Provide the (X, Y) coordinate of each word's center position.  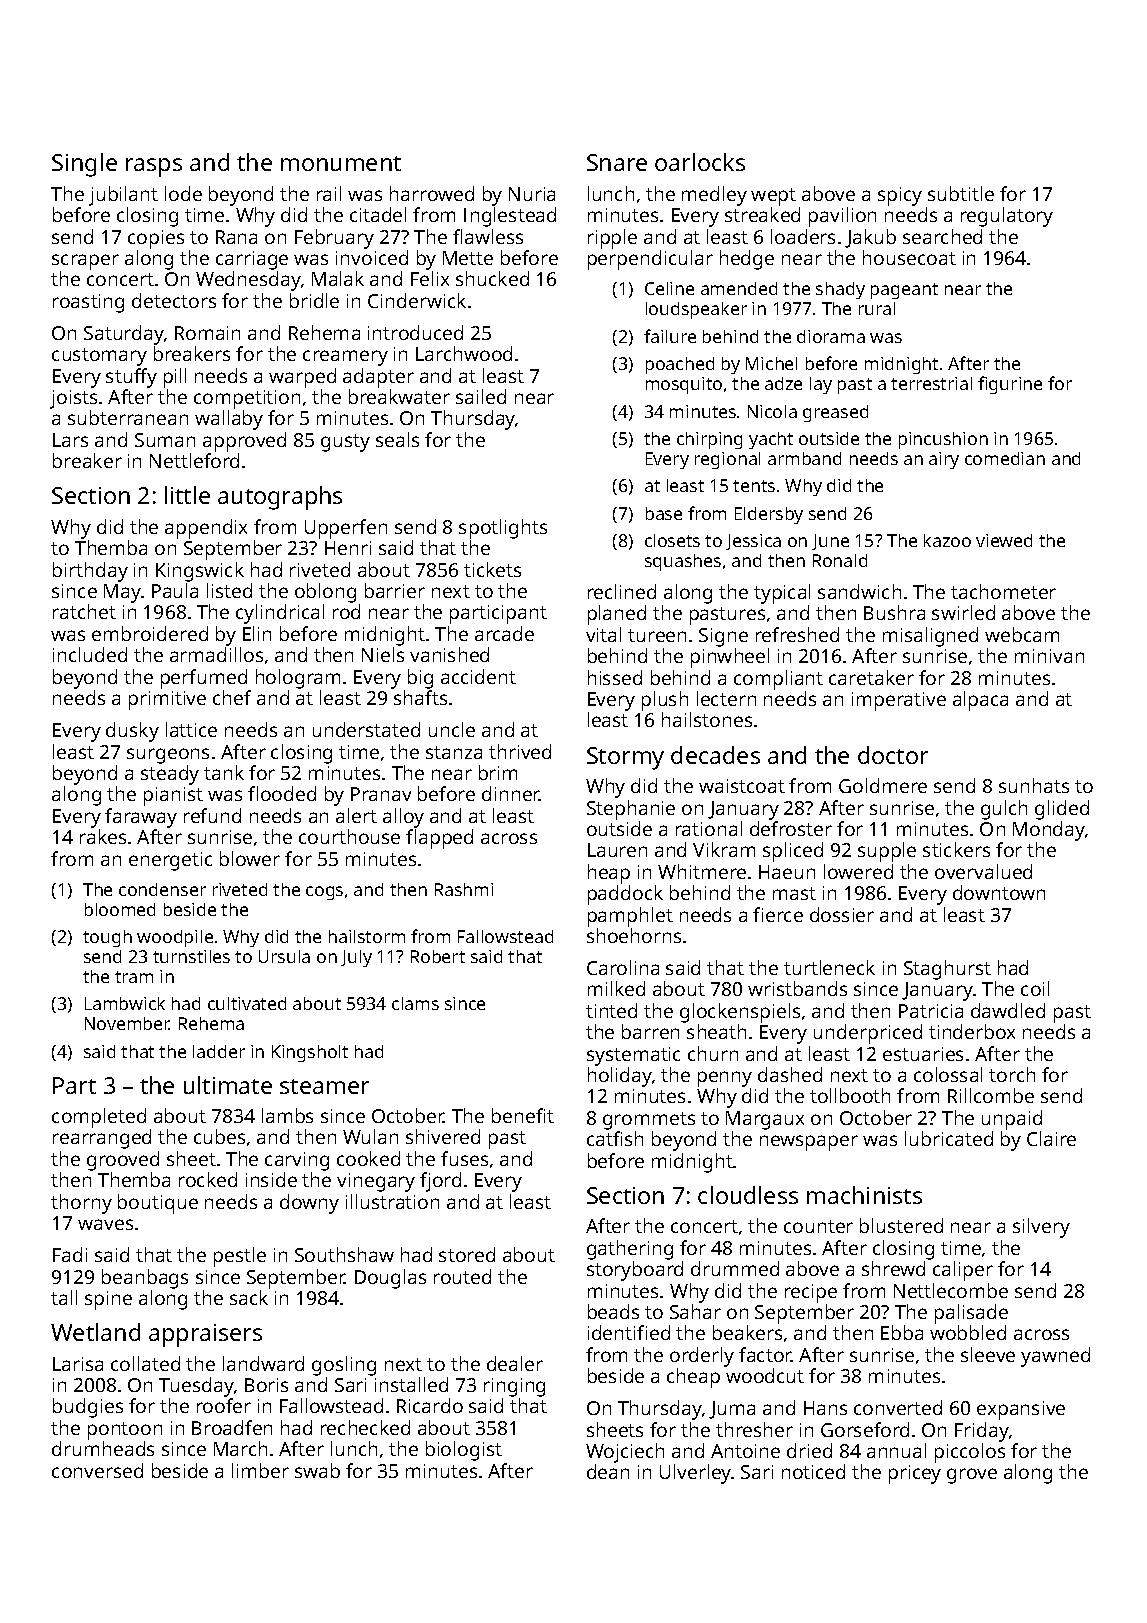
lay (821, 385)
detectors (174, 300)
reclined (622, 591)
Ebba (902, 1332)
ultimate (228, 1085)
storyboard (635, 1271)
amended (739, 288)
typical (782, 594)
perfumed (204, 679)
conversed (97, 1470)
